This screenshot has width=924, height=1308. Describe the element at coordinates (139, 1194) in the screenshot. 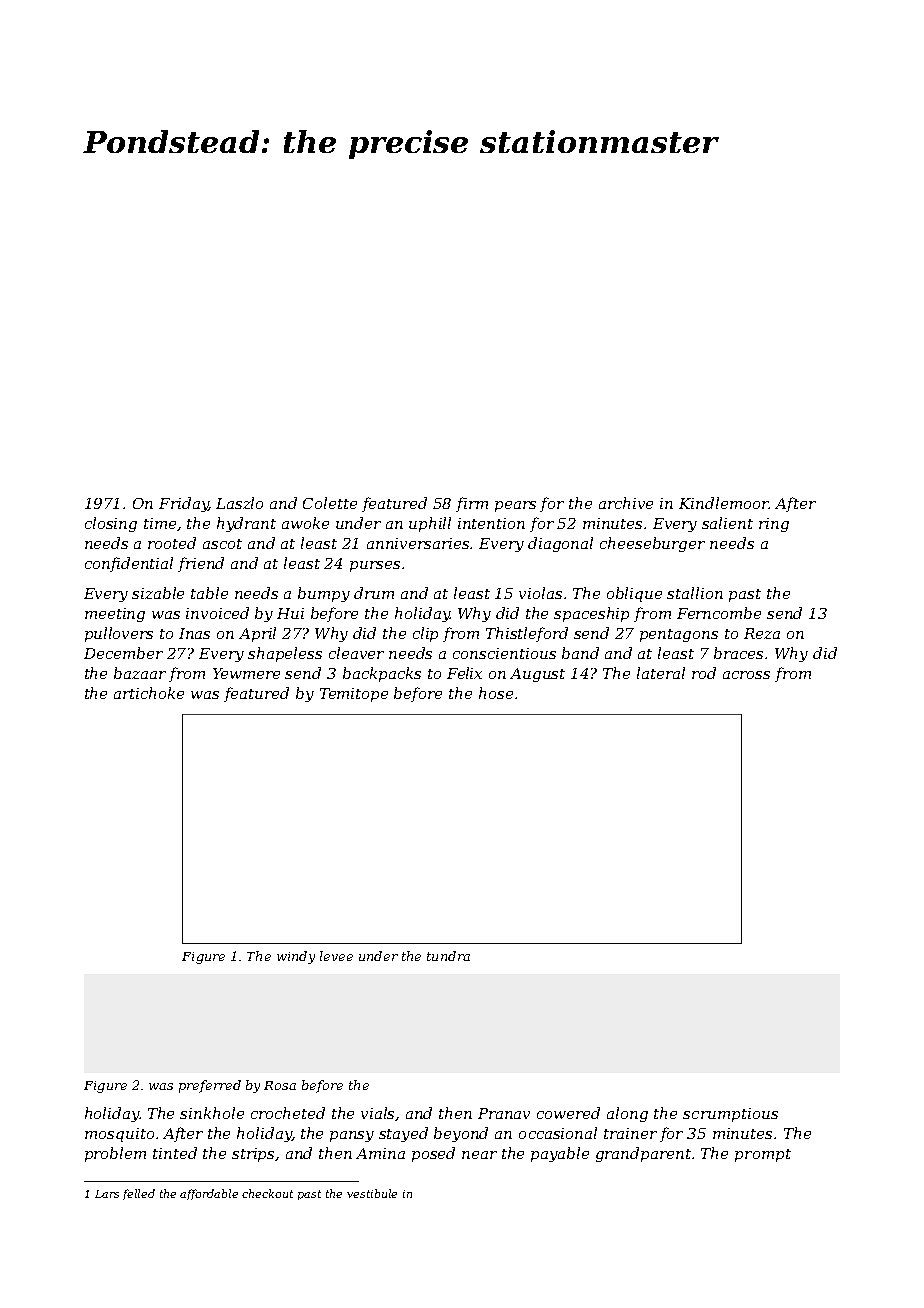

I see `felled` at that location.
